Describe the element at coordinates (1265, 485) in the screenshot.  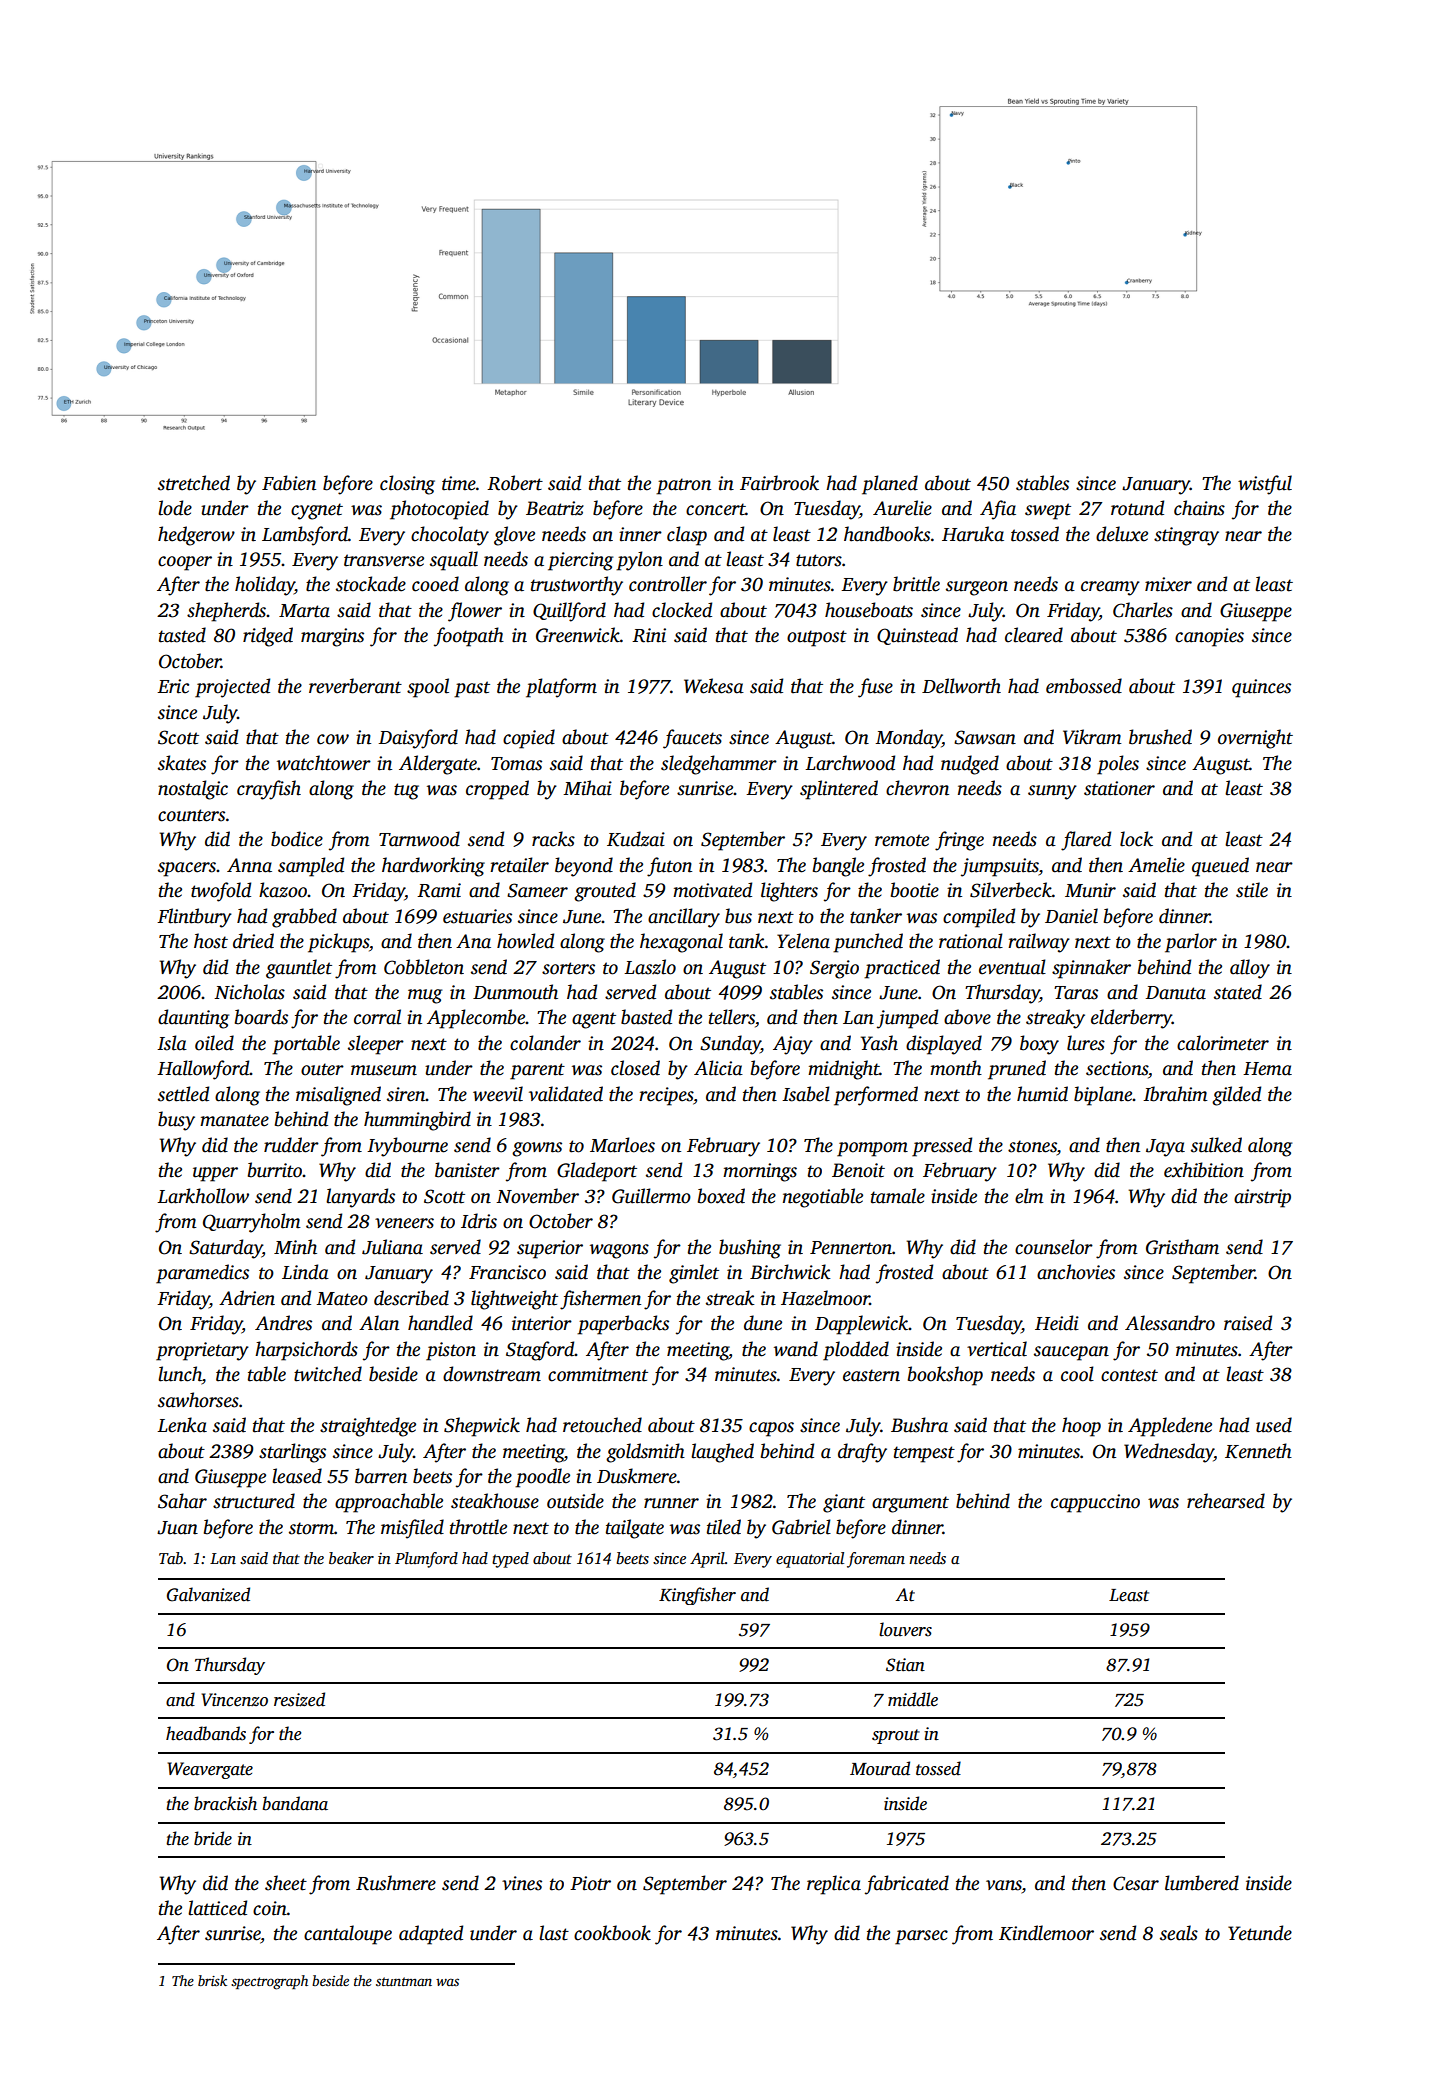
I see `wistful` at that location.
